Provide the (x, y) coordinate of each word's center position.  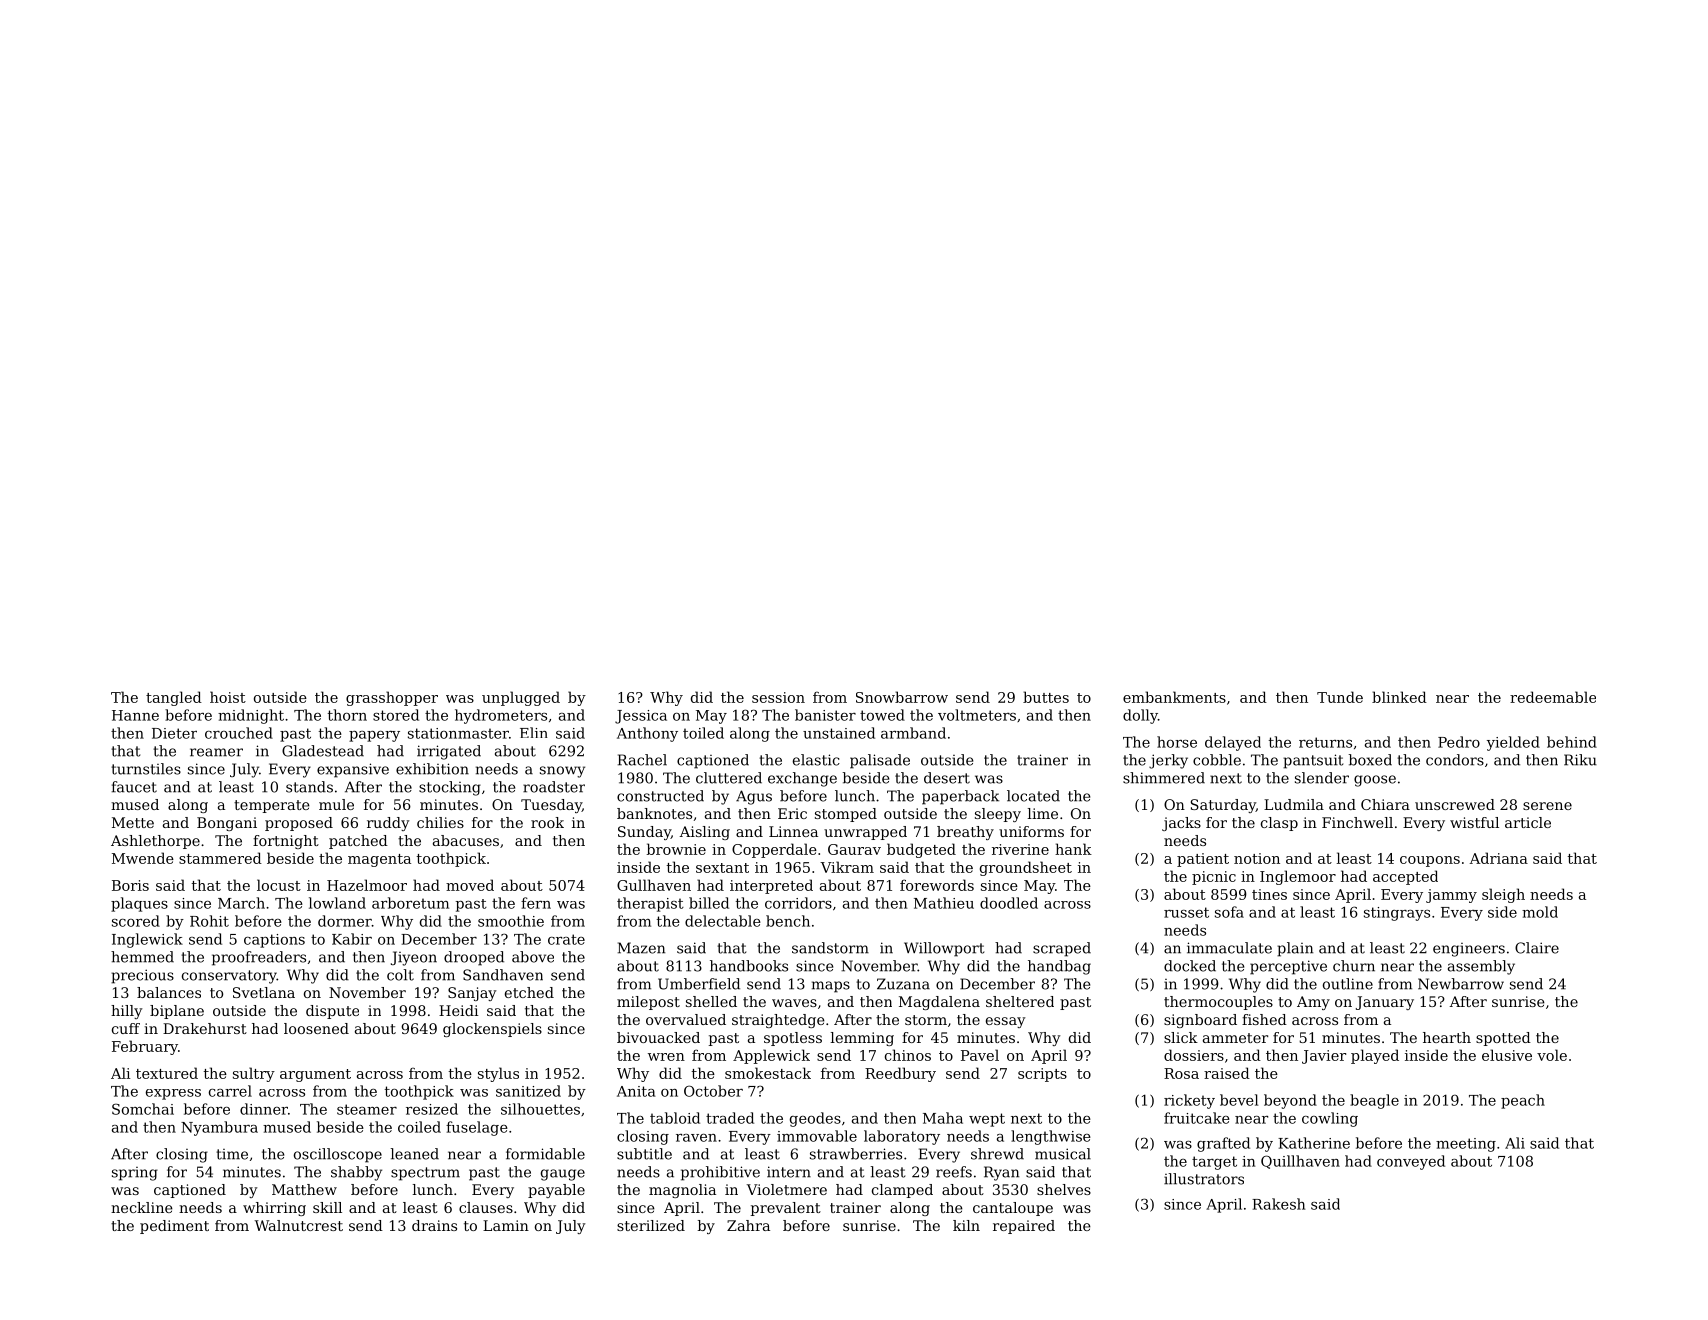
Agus (754, 797)
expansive (353, 770)
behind (1572, 742)
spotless (793, 1039)
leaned (415, 1154)
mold (1540, 912)
